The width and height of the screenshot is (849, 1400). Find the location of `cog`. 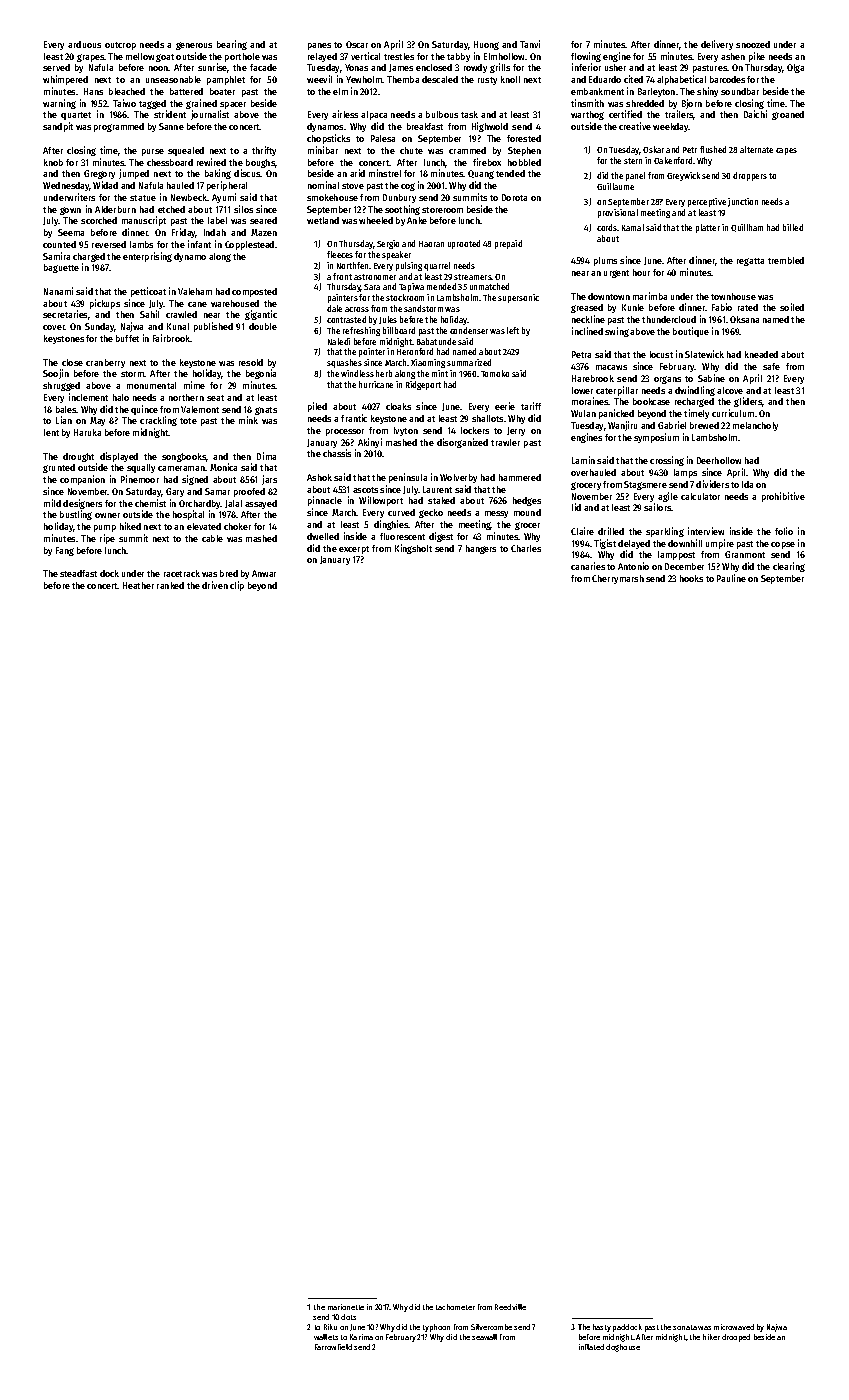

cog is located at coordinates (408, 187).
